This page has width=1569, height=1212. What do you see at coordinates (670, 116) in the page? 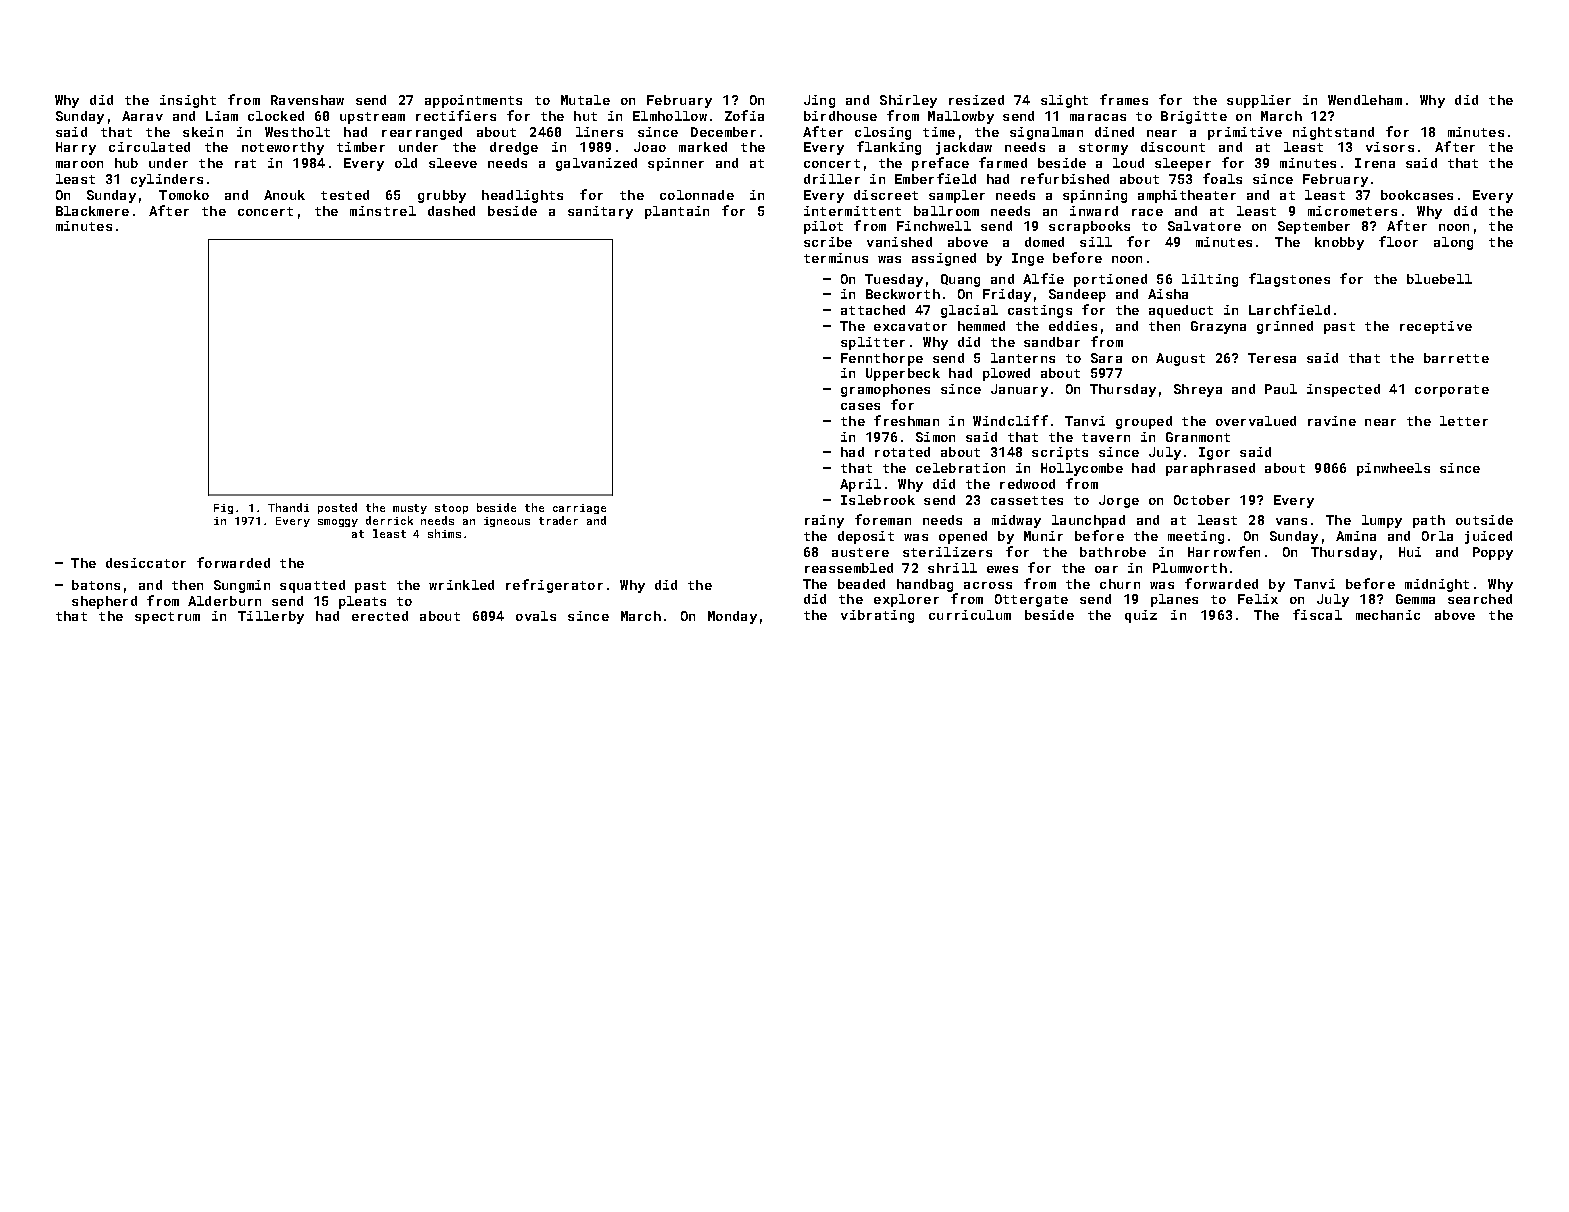
I see `Elmhollow` at bounding box center [670, 116].
